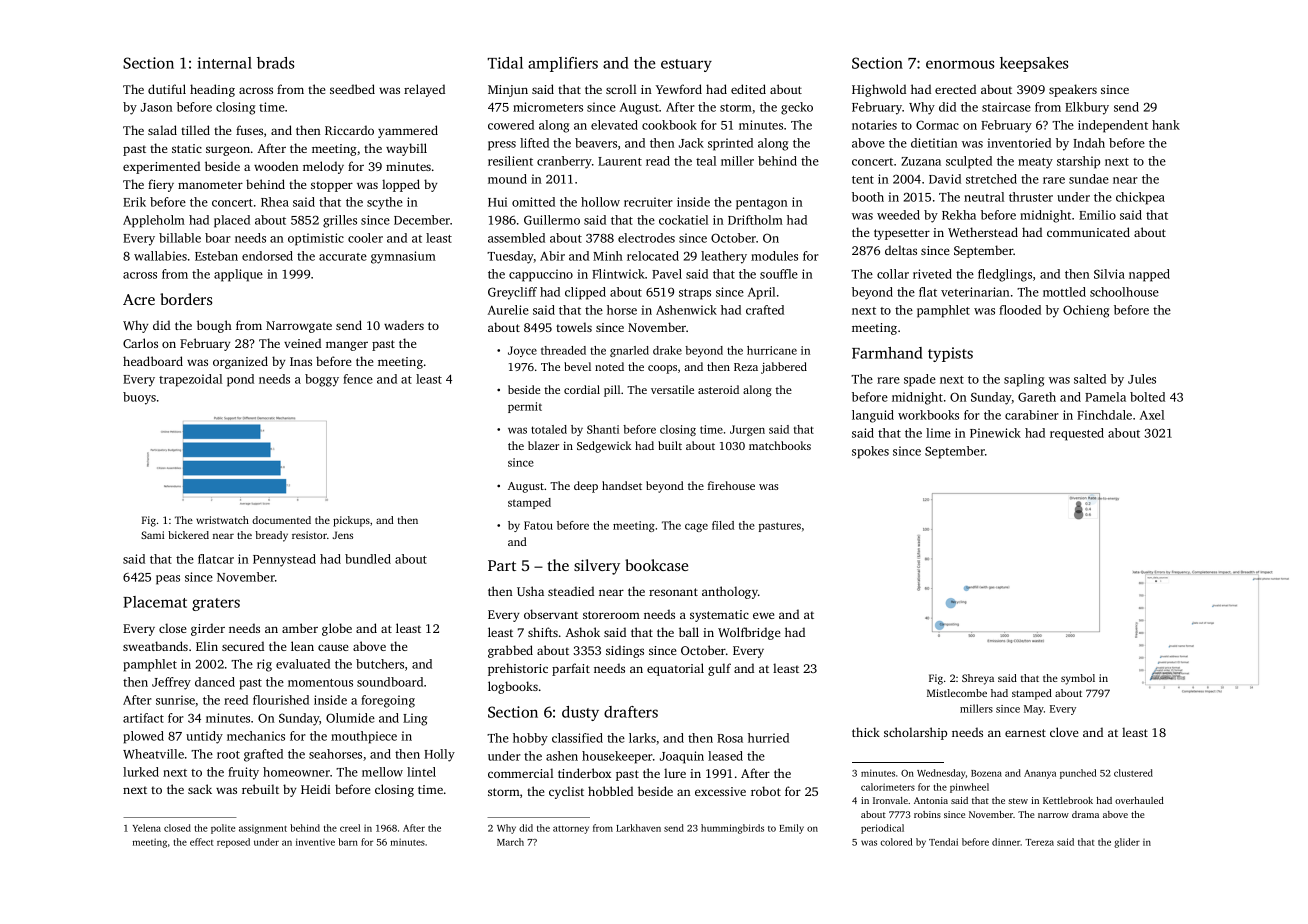 The image size is (1308, 924). What do you see at coordinates (256, 736) in the page?
I see `mechanics` at bounding box center [256, 736].
